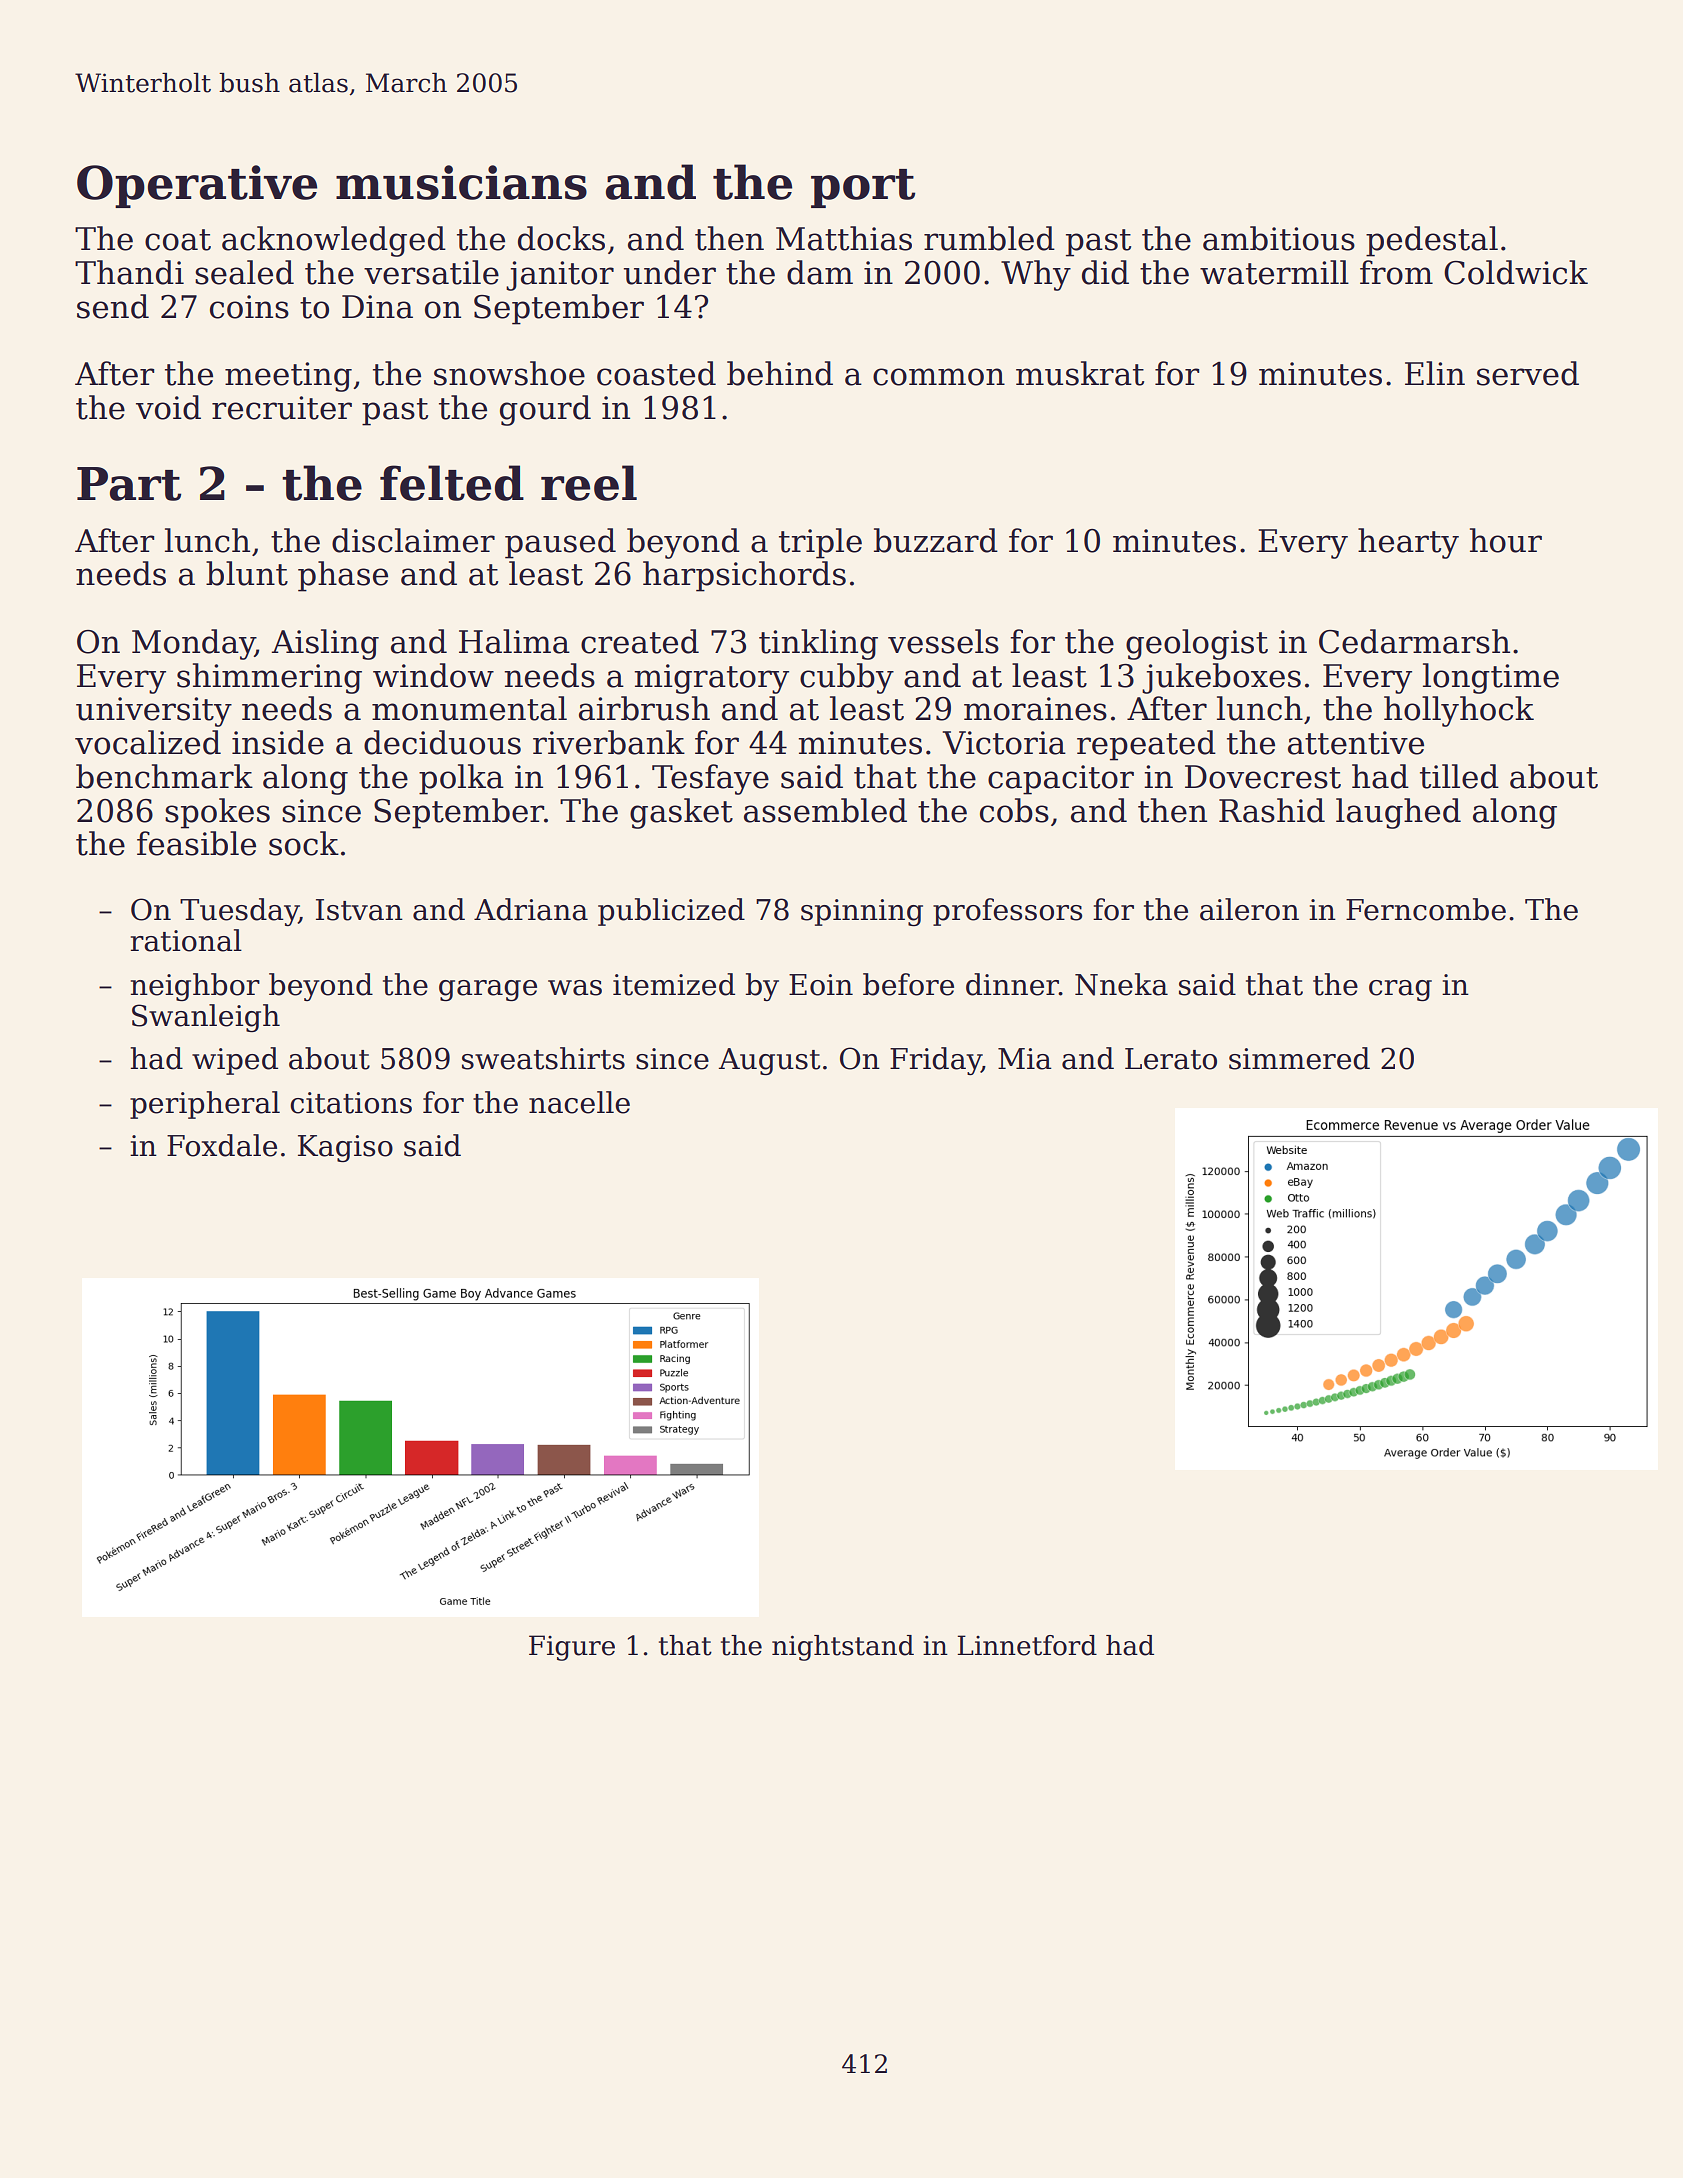  Describe the element at coordinates (345, 1148) in the screenshot. I see `Kagiso` at that location.
